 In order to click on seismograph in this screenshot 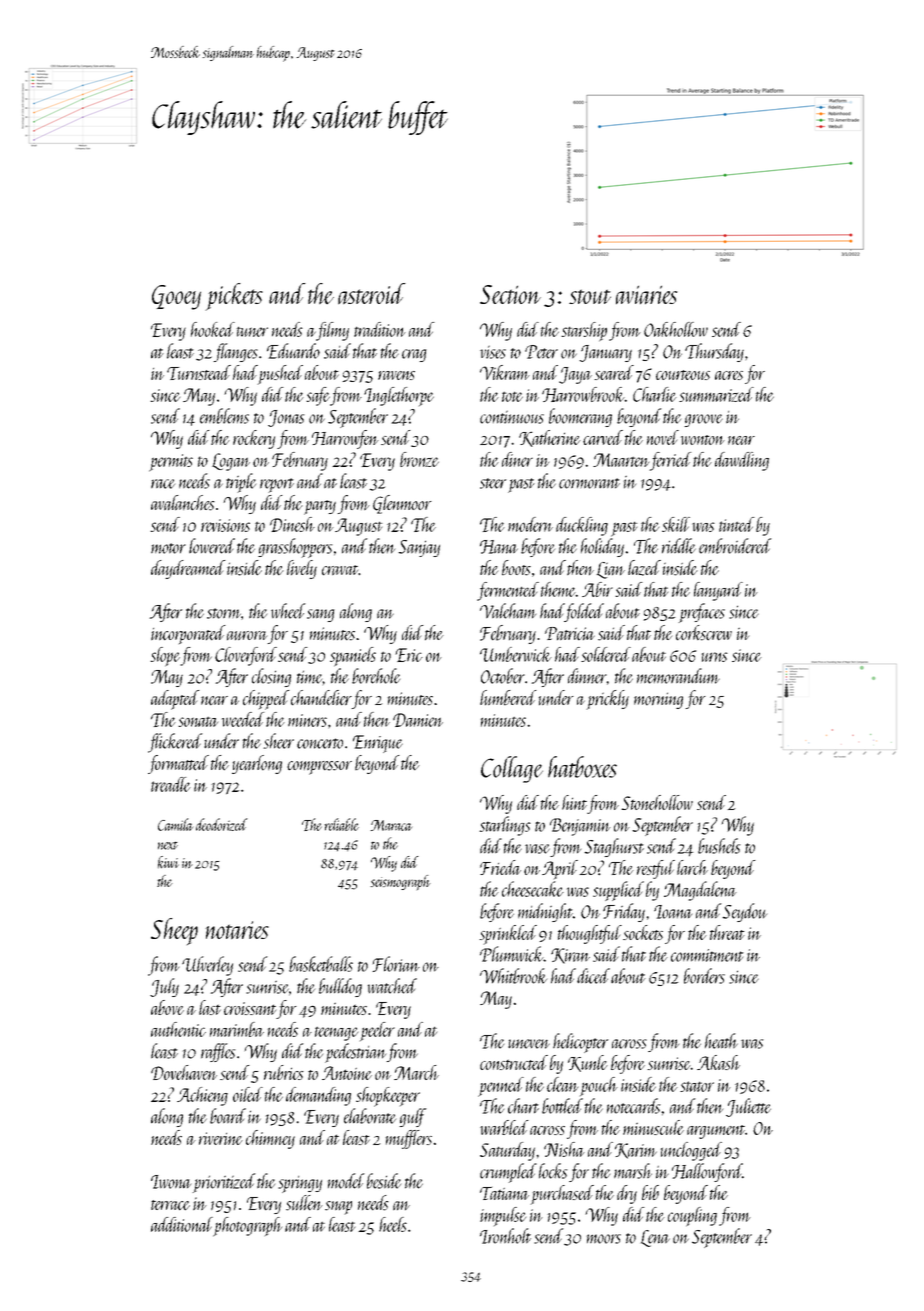, I will do `click(400, 882)`.
